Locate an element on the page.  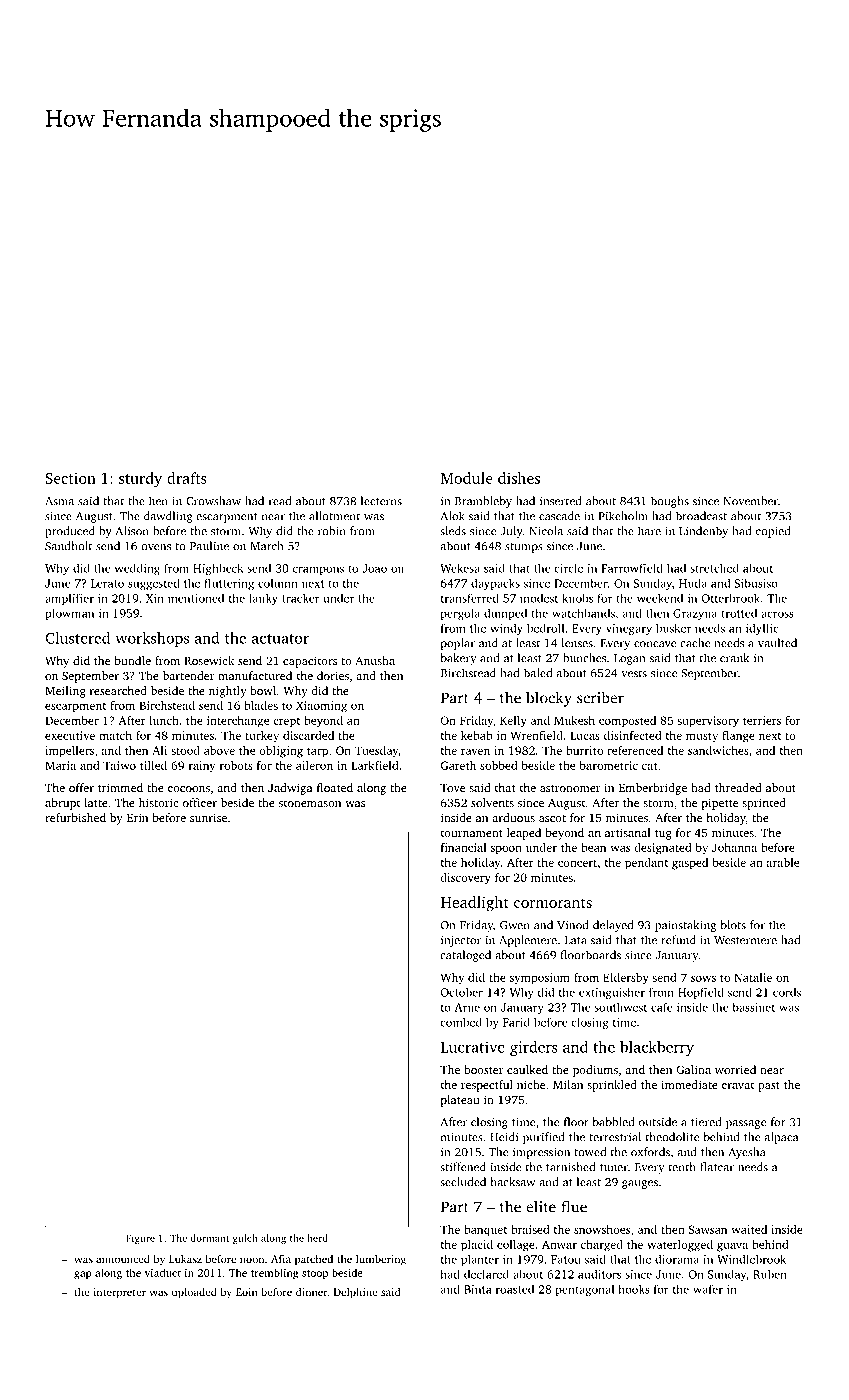
ascot is located at coordinates (552, 818).
